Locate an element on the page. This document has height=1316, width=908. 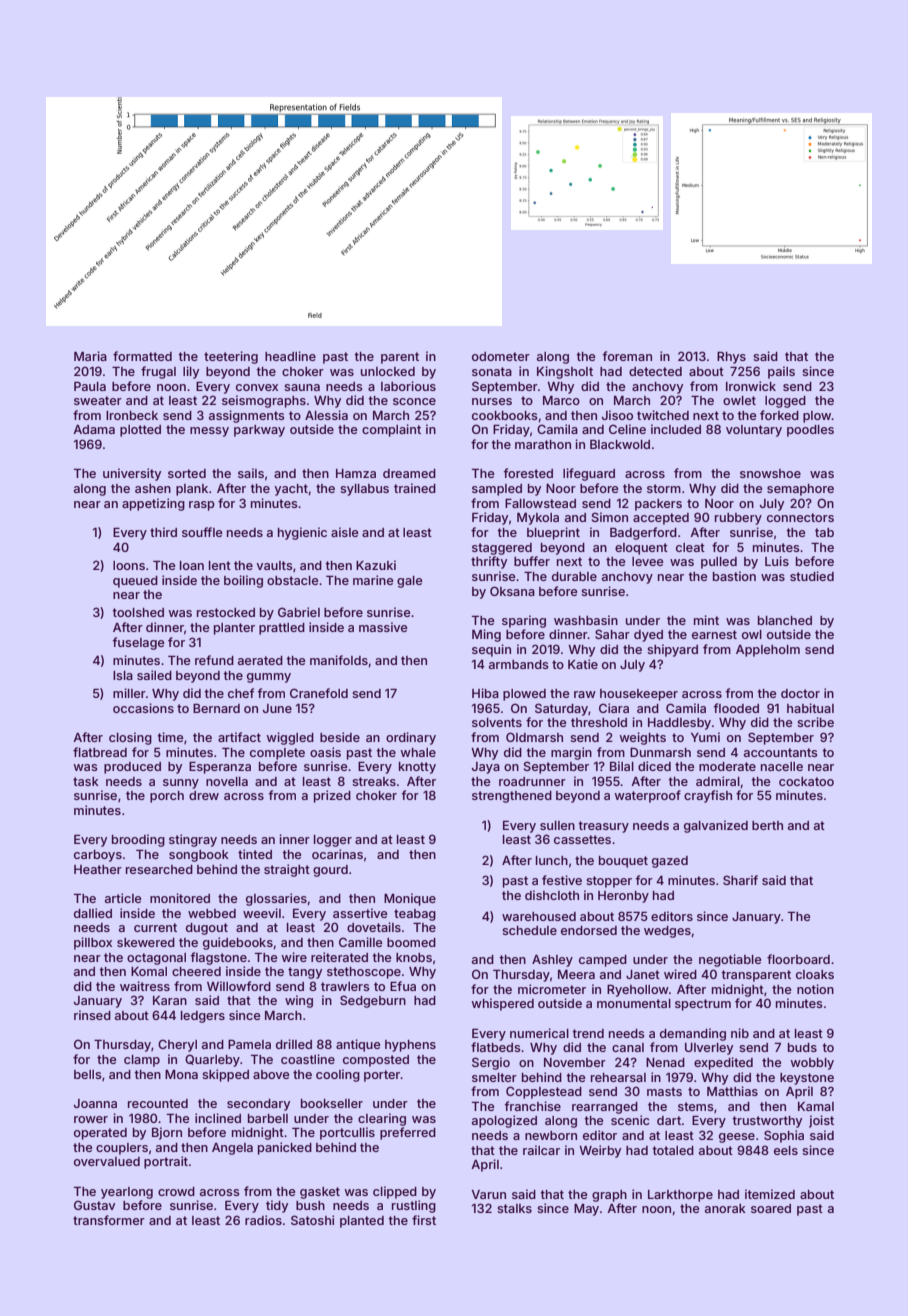
preferred is located at coordinates (408, 1133).
